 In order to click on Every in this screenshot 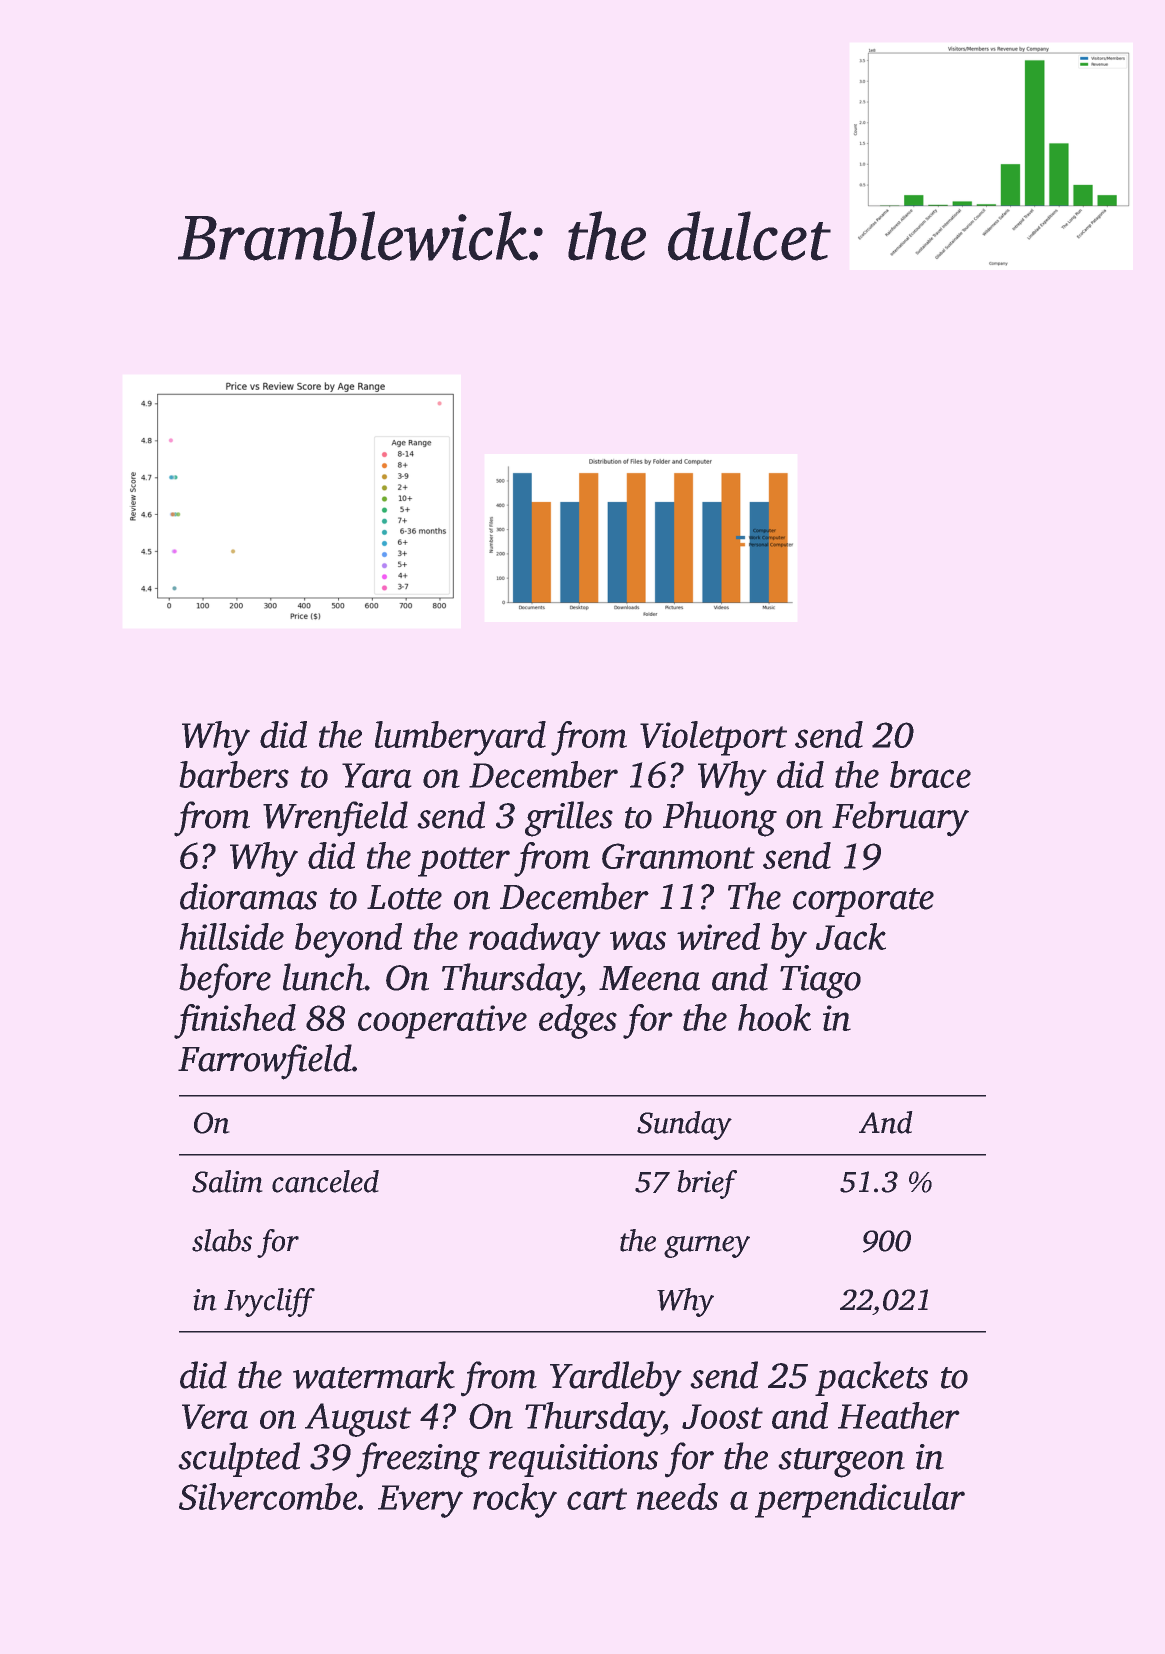, I will do `click(420, 1501)`.
